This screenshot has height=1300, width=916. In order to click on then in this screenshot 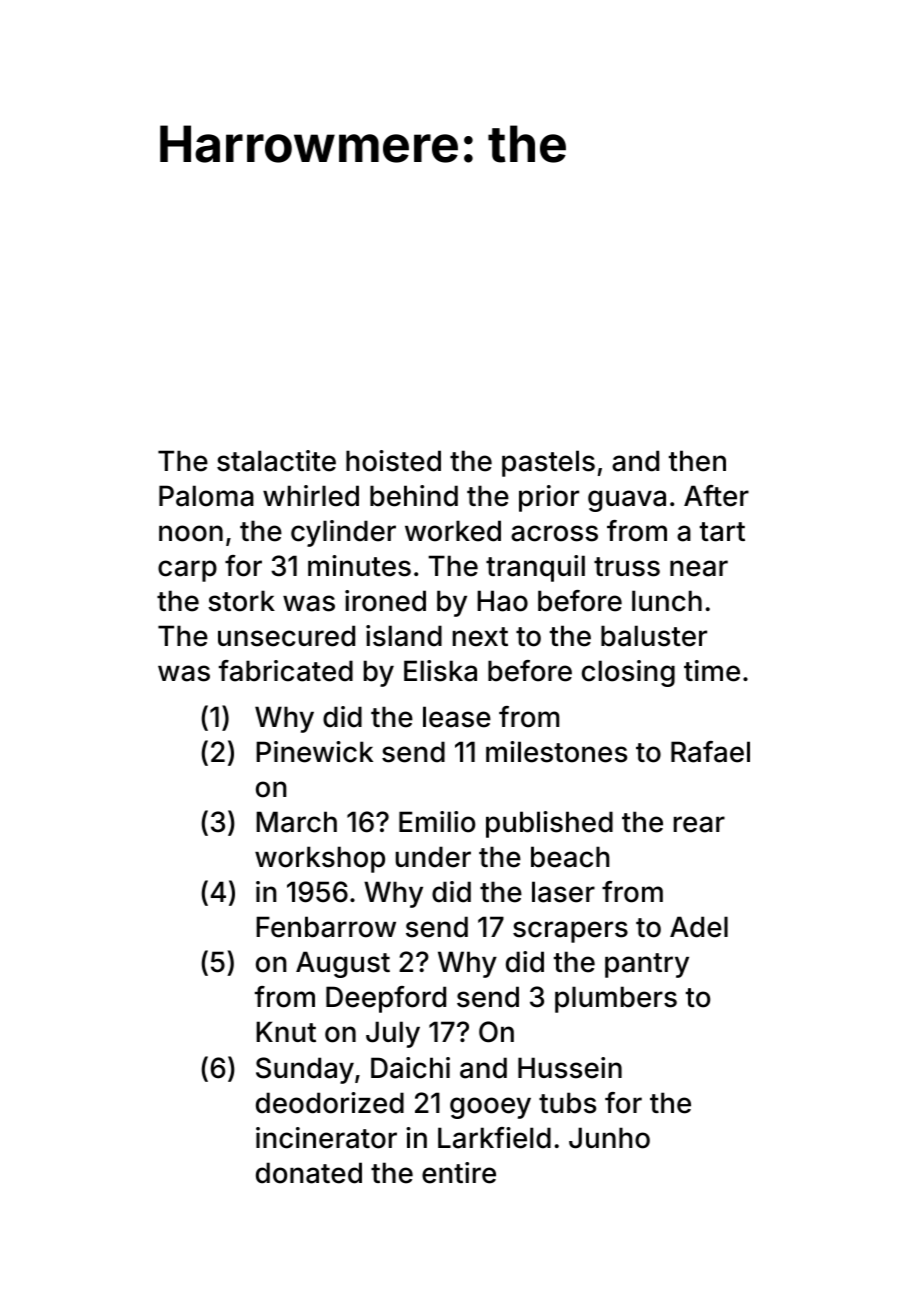, I will do `click(697, 461)`.
